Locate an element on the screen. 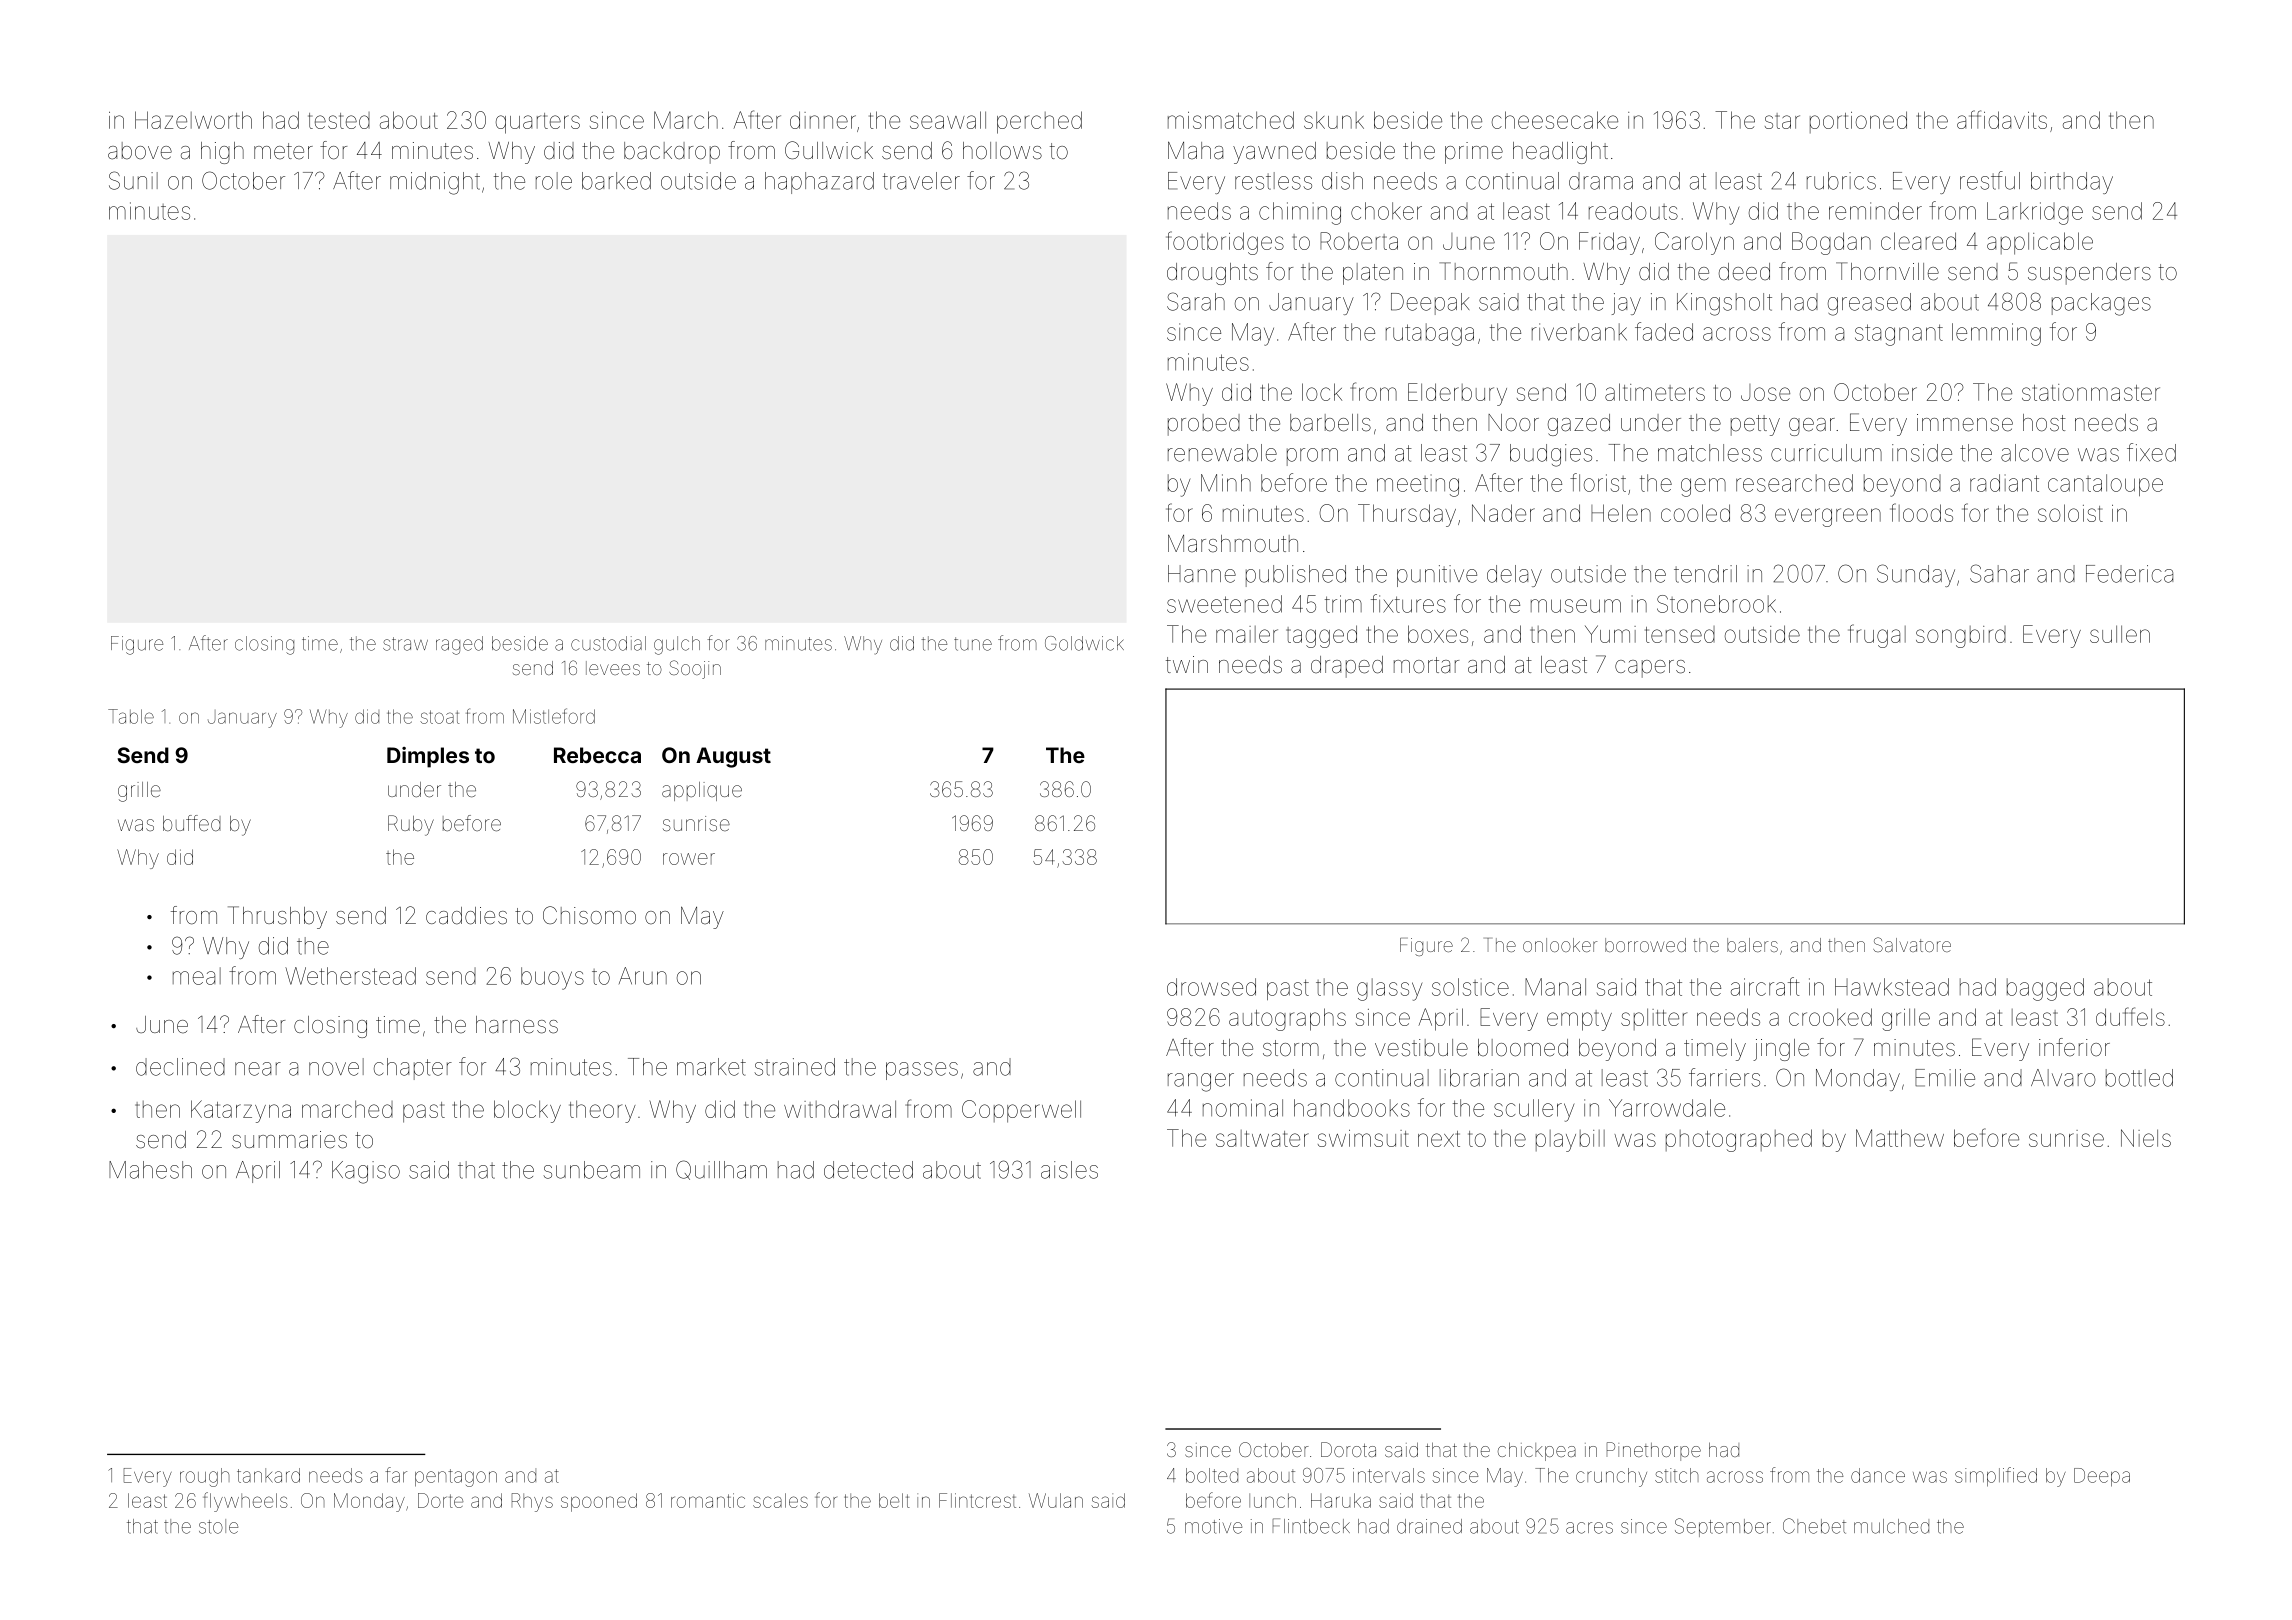 Image resolution: width=2292 pixels, height=1620 pixels. boxes is located at coordinates (1438, 634).
